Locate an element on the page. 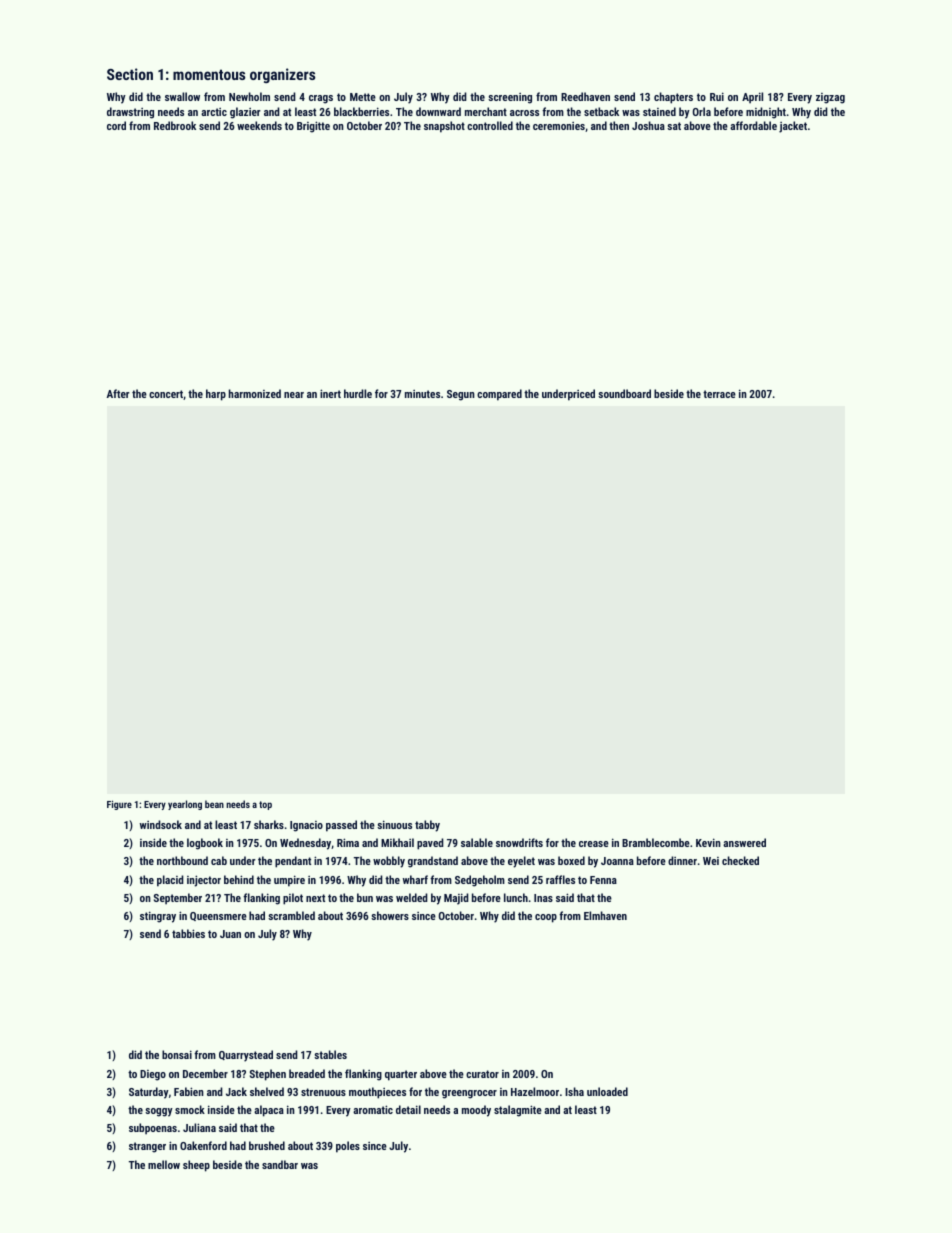 The height and width of the document is (1233, 952). Segun is located at coordinates (461, 395).
